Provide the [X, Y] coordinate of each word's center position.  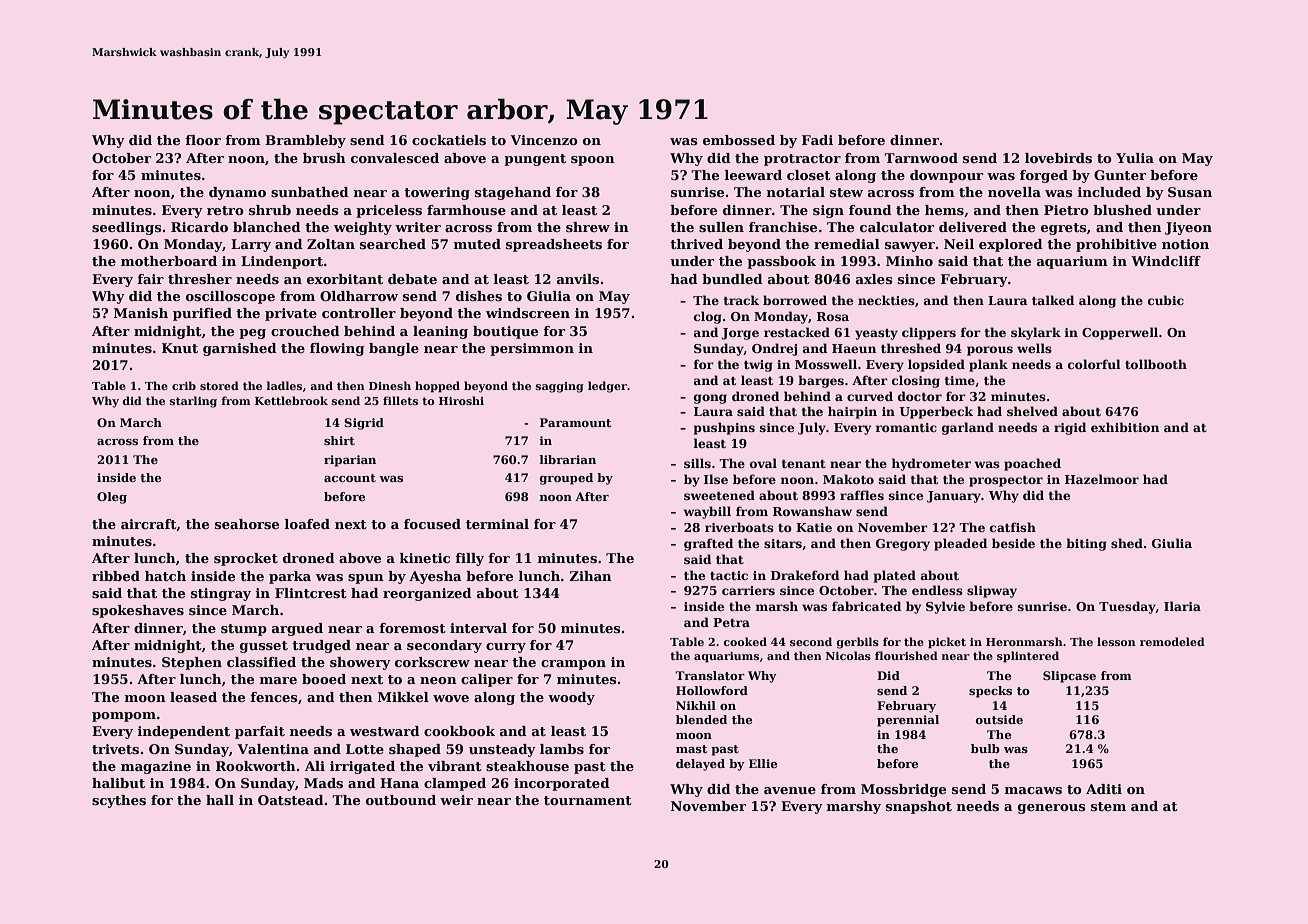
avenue [790, 790]
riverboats [739, 527]
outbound [401, 800]
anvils [578, 279]
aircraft [149, 525]
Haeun [854, 348]
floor [203, 140]
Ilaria [1182, 606]
